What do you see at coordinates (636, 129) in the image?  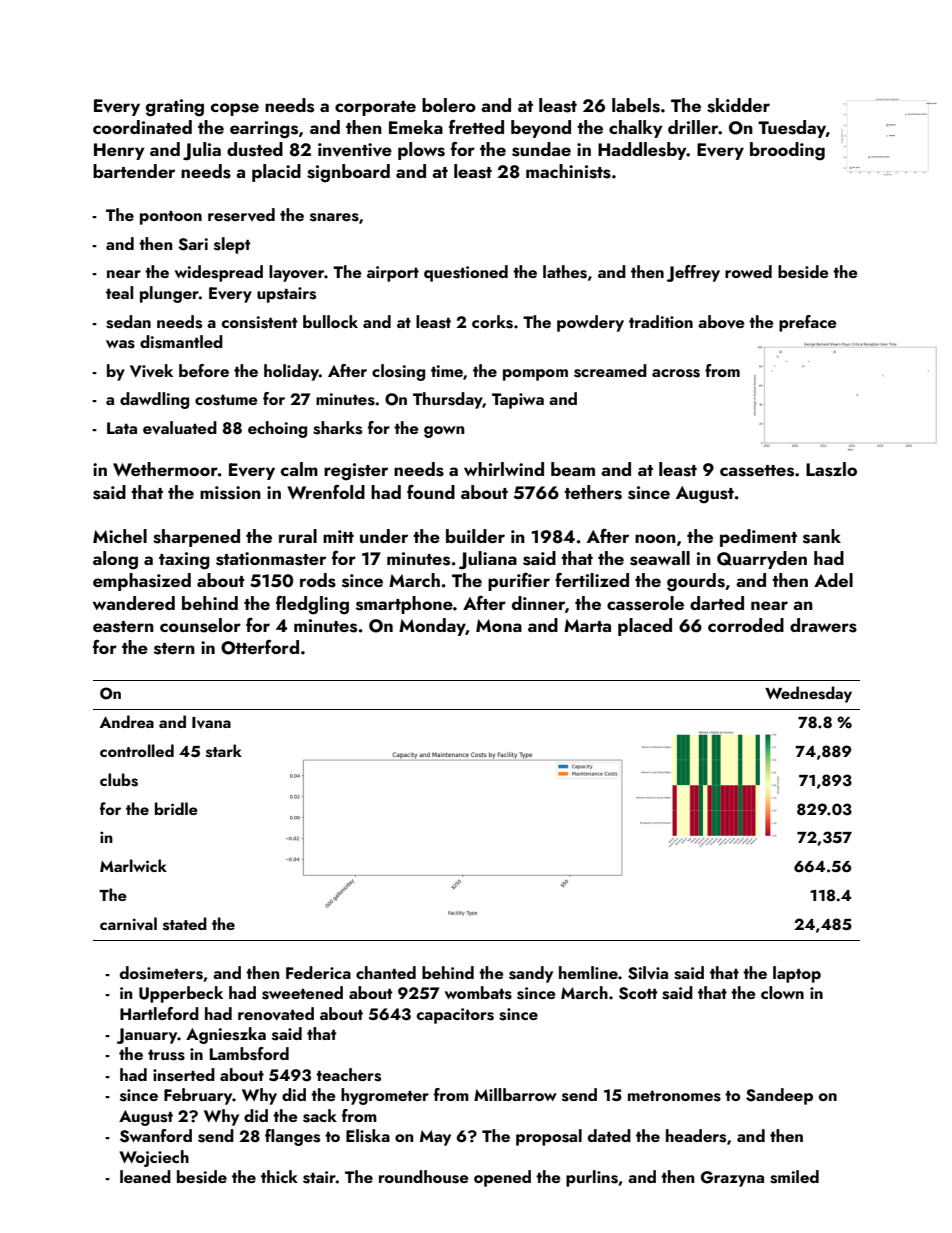 I see `chalky` at bounding box center [636, 129].
